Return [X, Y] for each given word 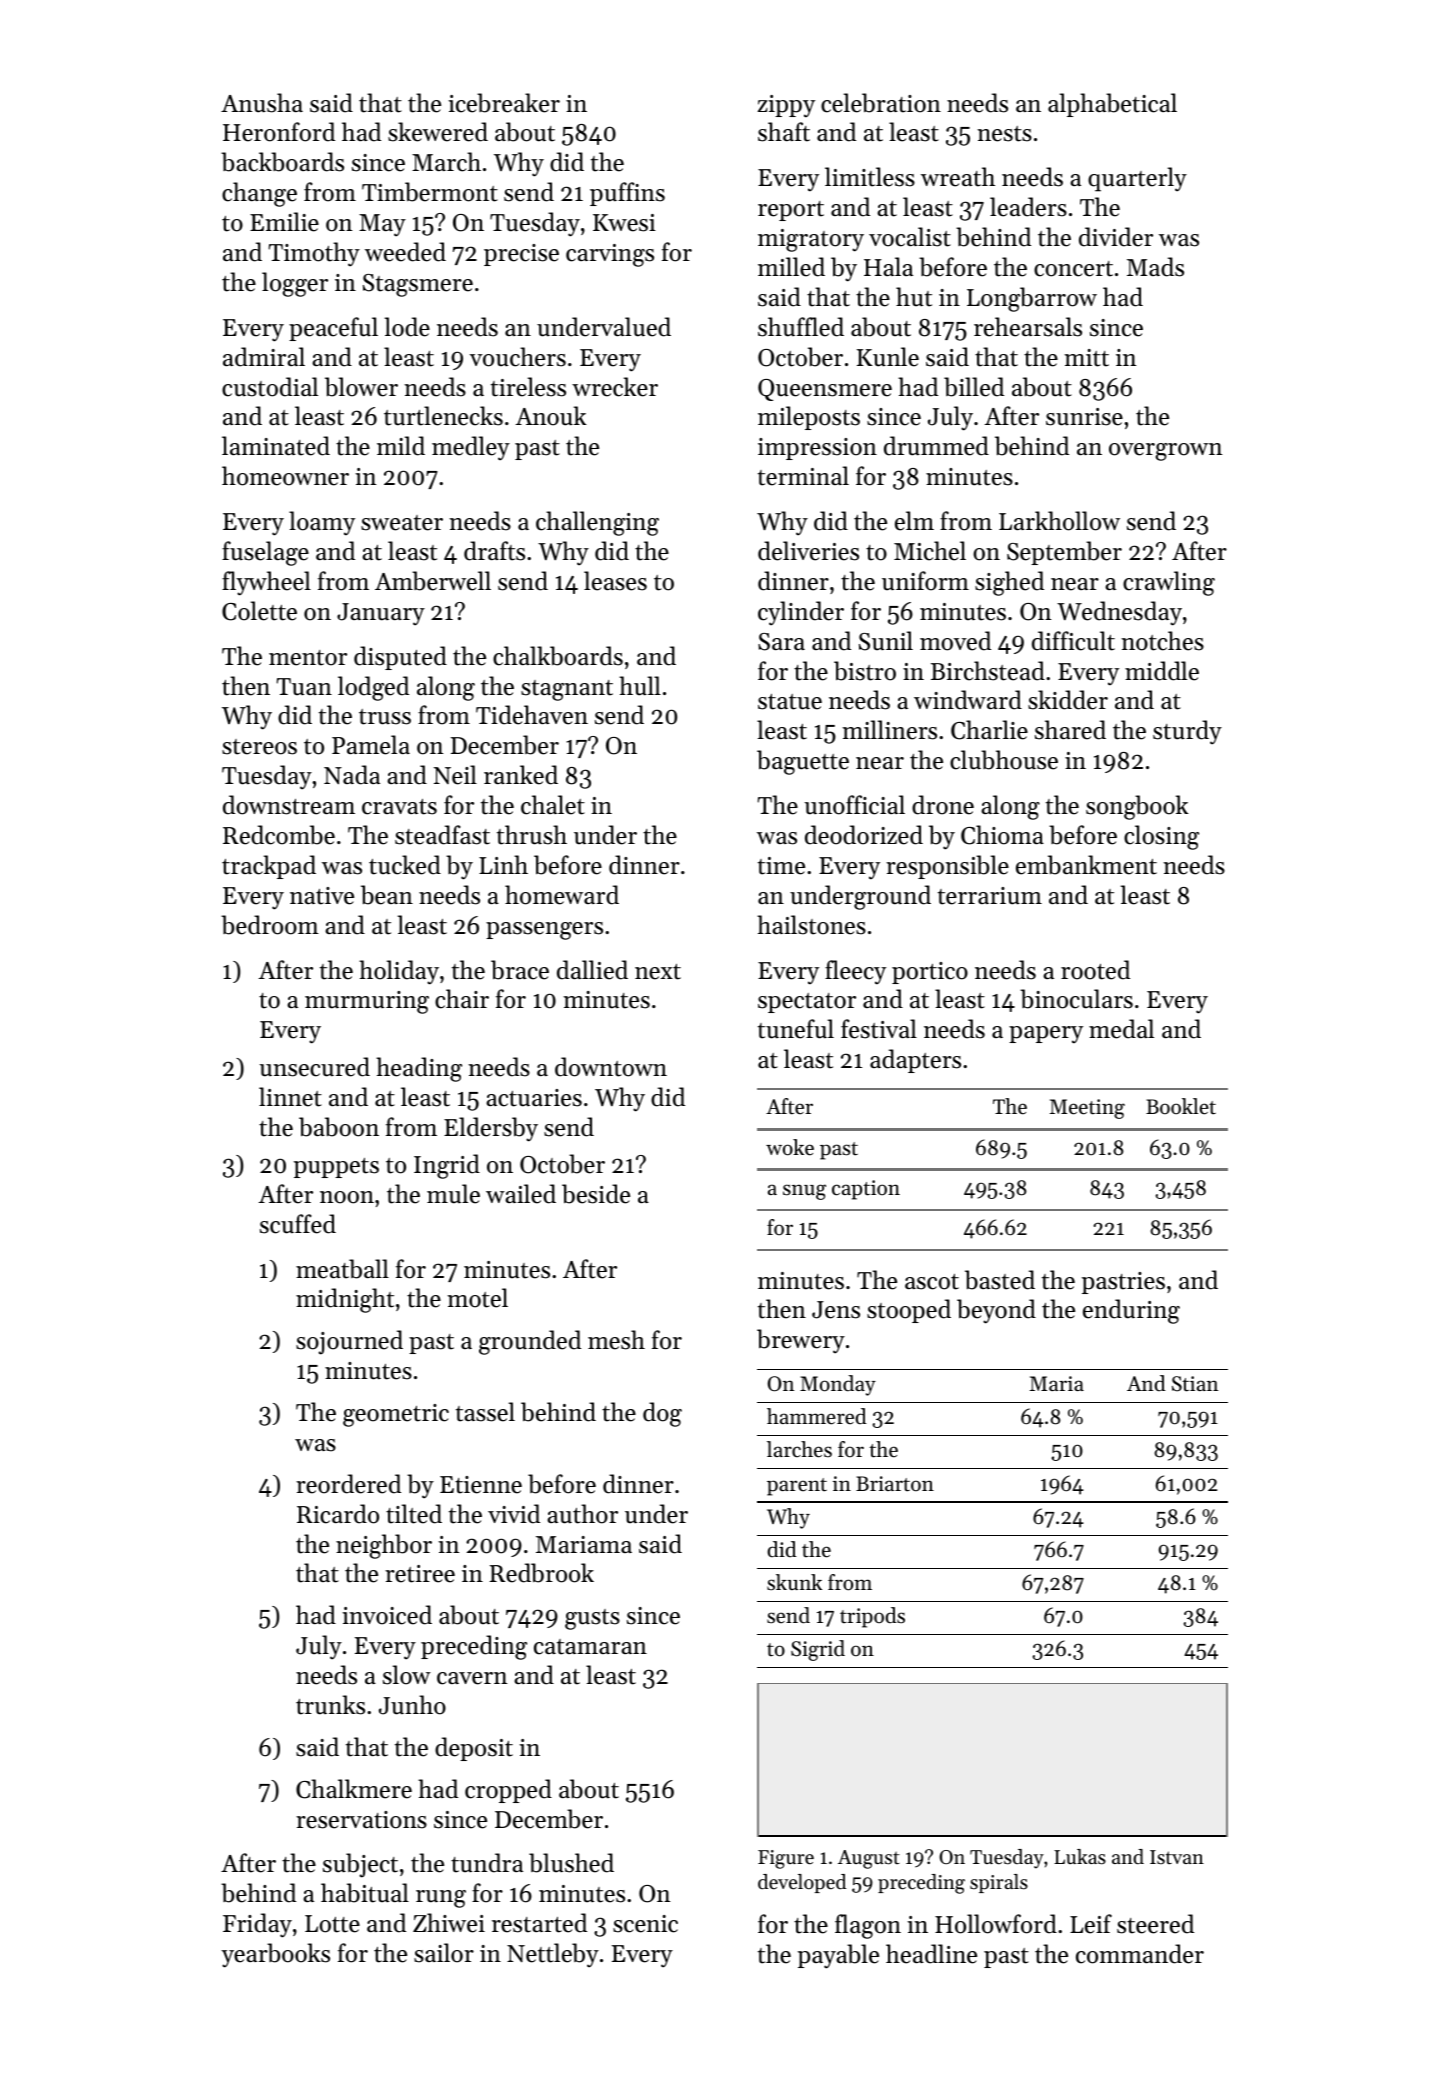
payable [838, 1956]
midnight [345, 1300]
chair [462, 999]
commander [1140, 1954]
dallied [592, 970]
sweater [402, 523]
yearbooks [275, 1955]
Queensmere [825, 390]
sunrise [1084, 417]
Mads [1155, 267]
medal [1121, 1029]
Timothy [314, 254]
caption [866, 1190]
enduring [1131, 1311]
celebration [881, 103]
